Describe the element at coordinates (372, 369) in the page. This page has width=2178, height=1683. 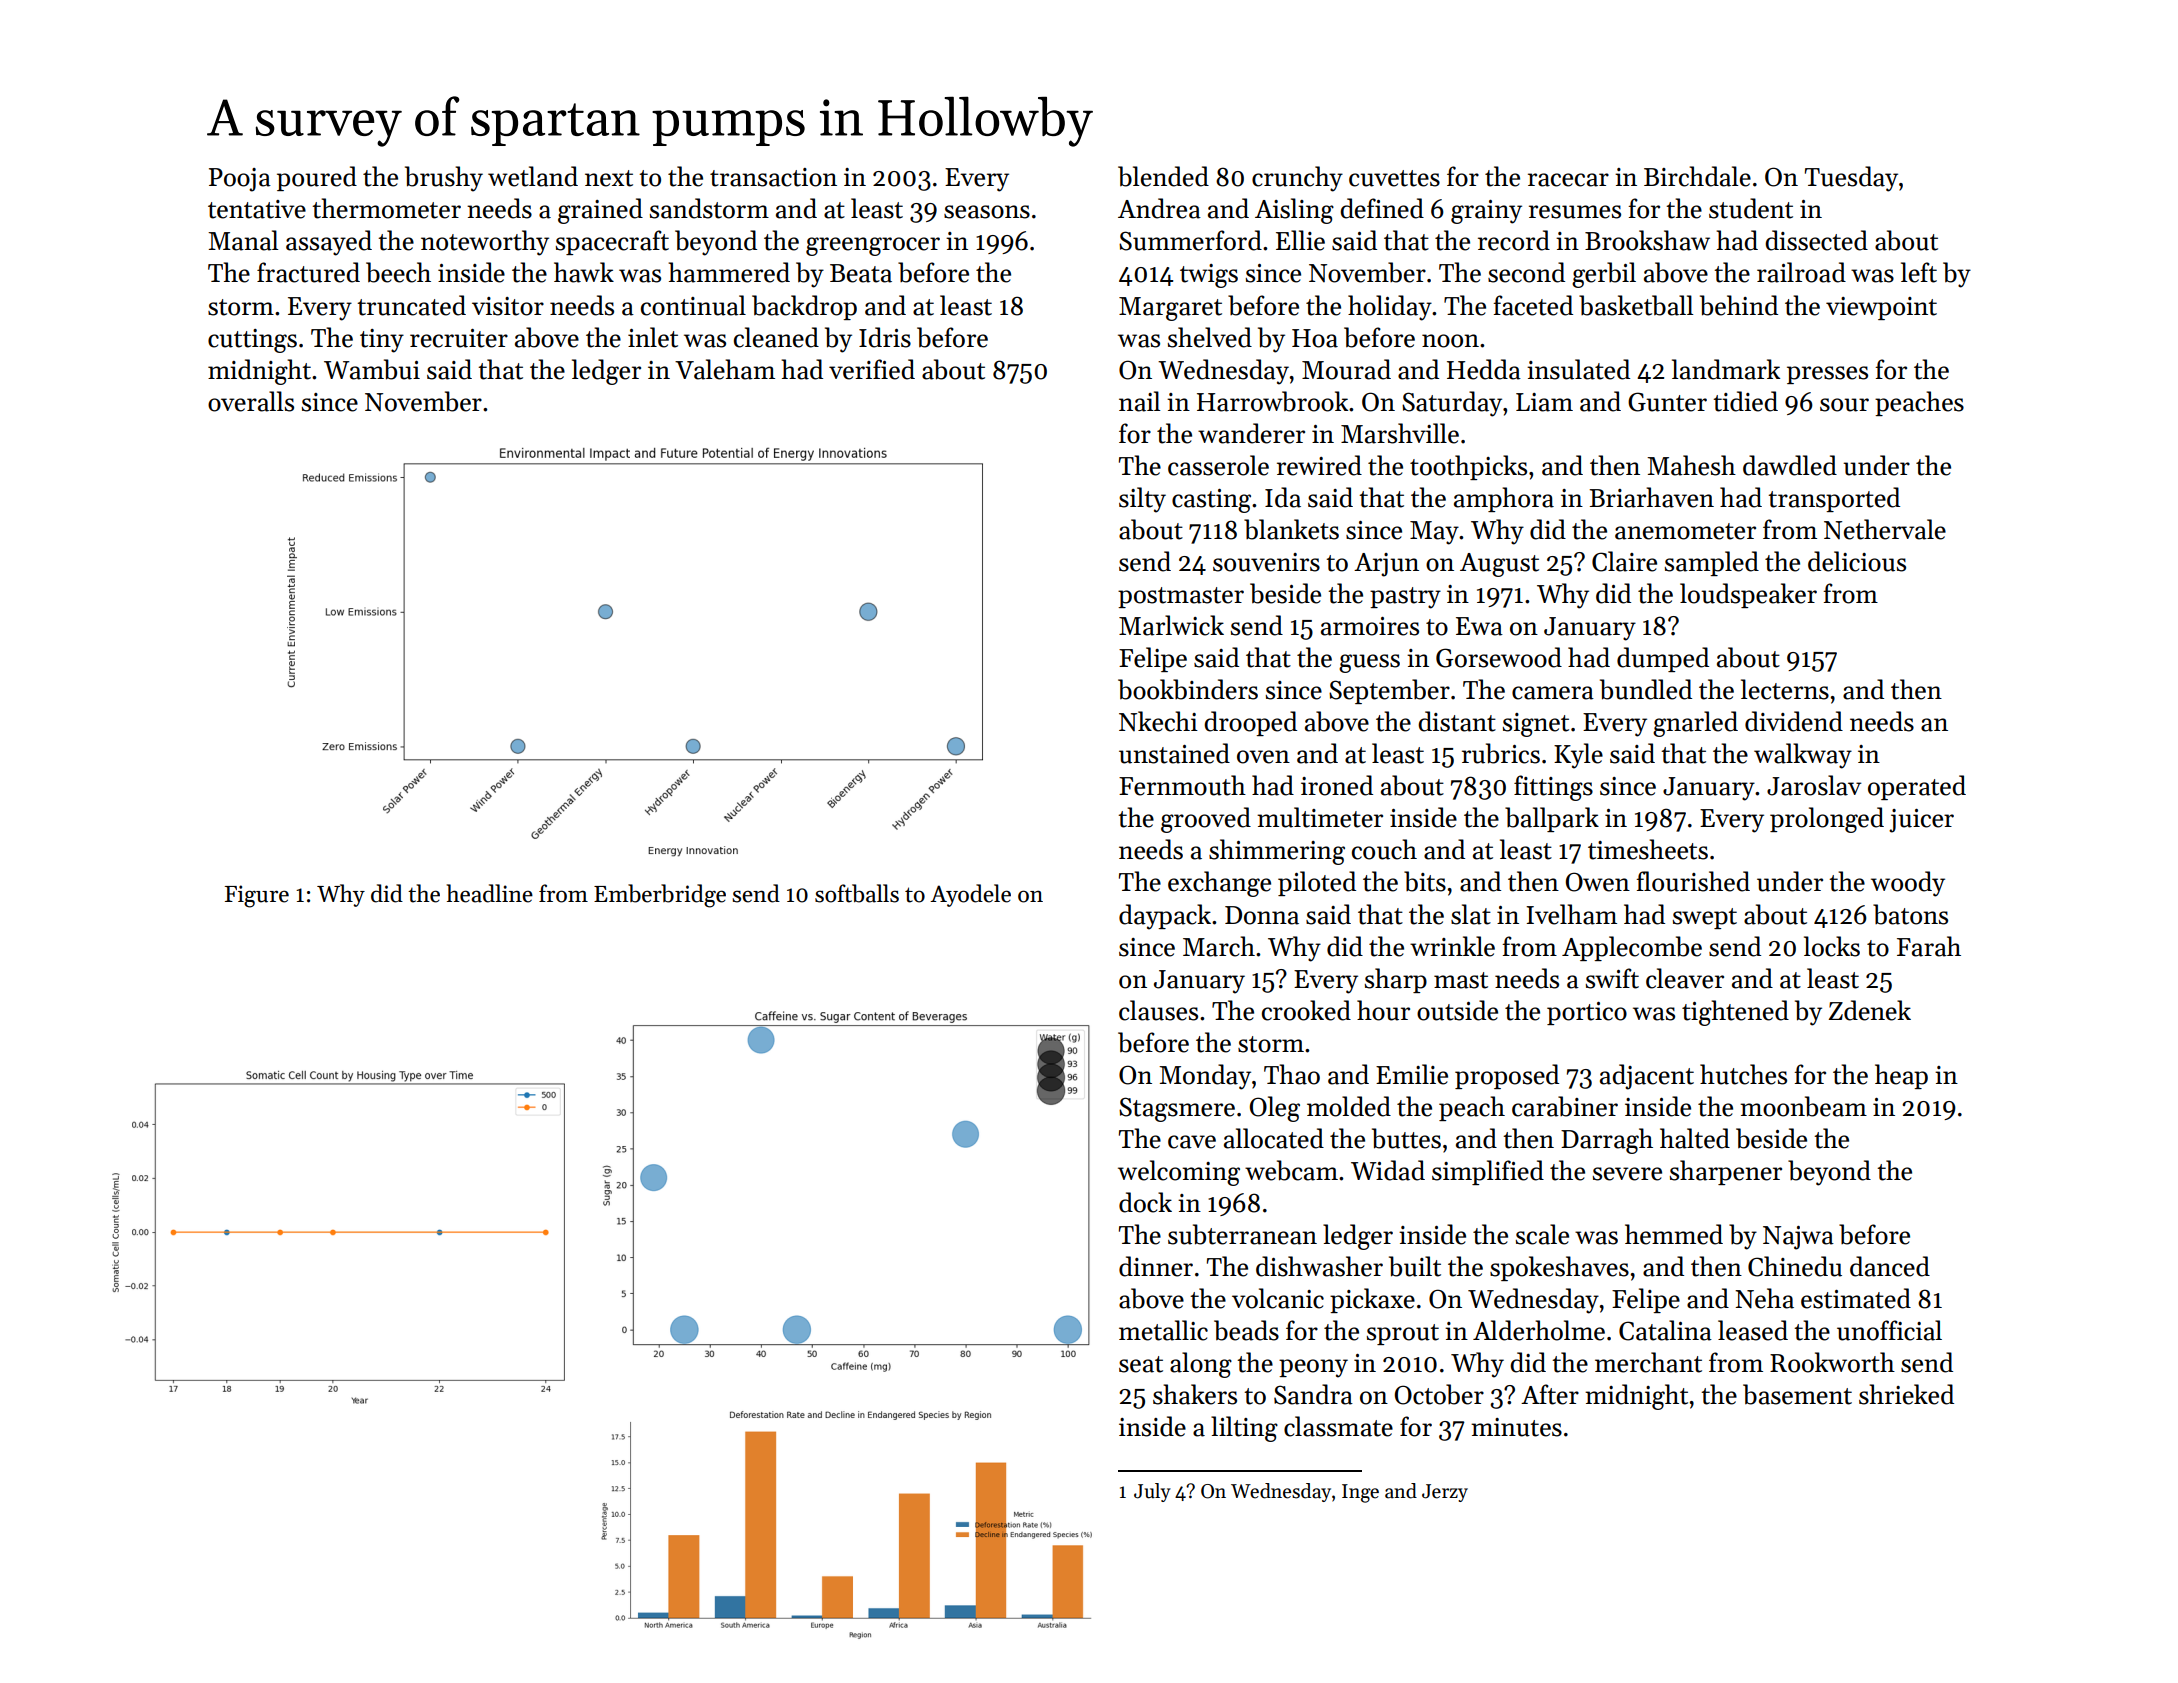
I see `Wambui` at that location.
